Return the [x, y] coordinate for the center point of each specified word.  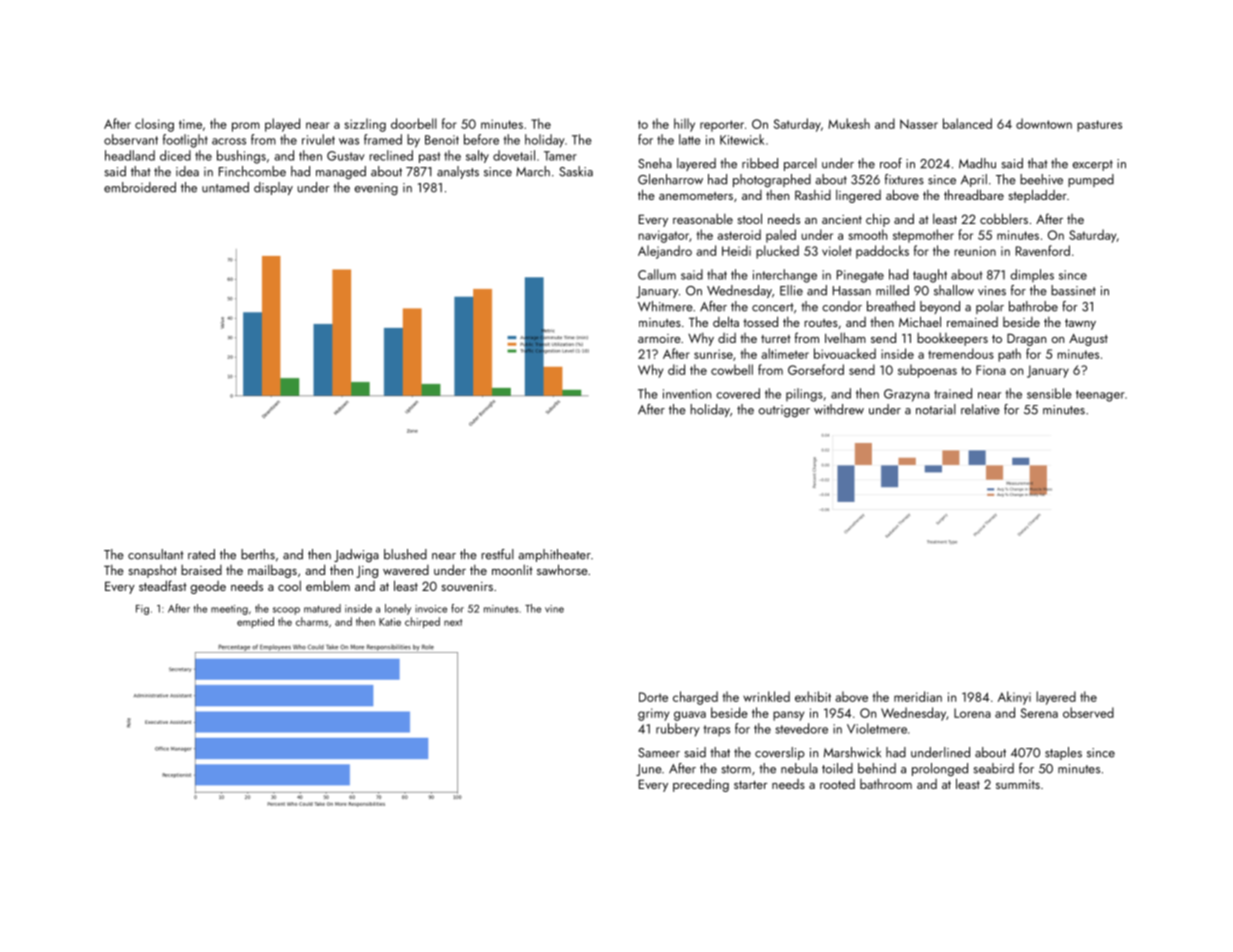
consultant [156, 554]
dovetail [514, 155]
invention [687, 394]
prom [246, 127]
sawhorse [562, 569]
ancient [842, 219]
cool [289, 586]
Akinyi [1014, 698]
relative [980, 409]
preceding [701, 785]
